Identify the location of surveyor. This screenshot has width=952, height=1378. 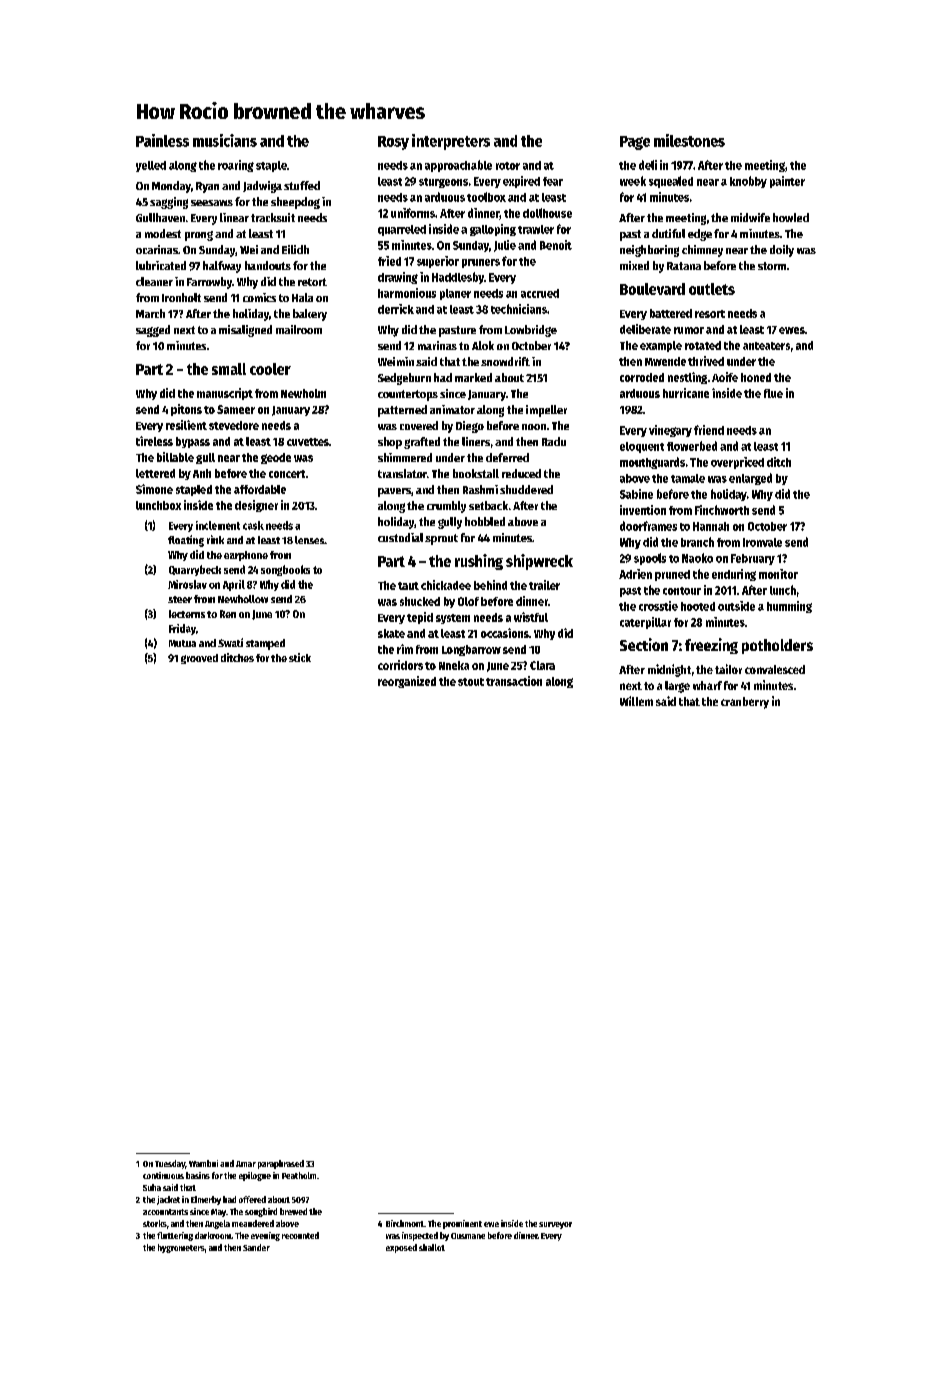
(555, 1225).
